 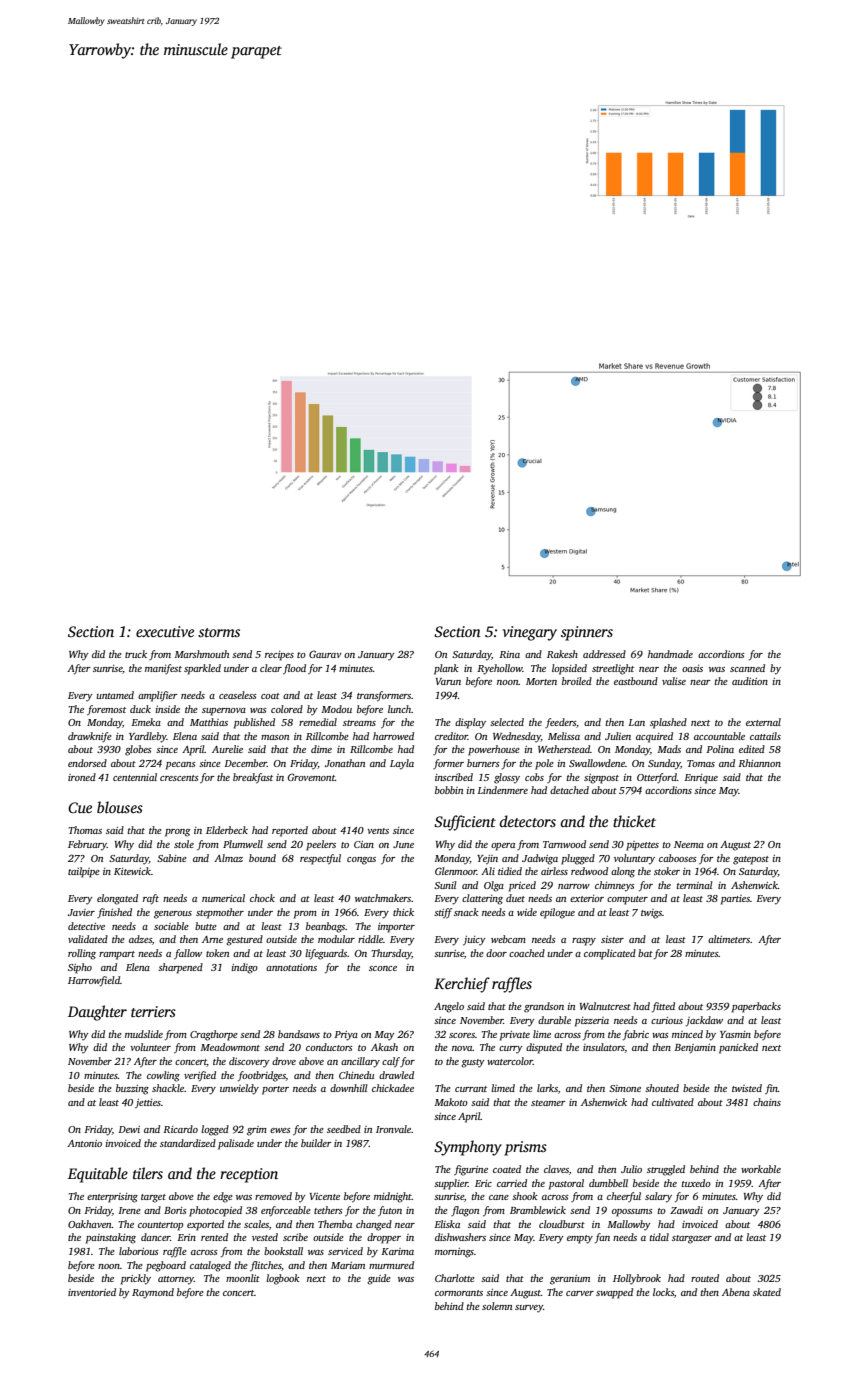 I want to click on chains, so click(x=767, y=1102).
